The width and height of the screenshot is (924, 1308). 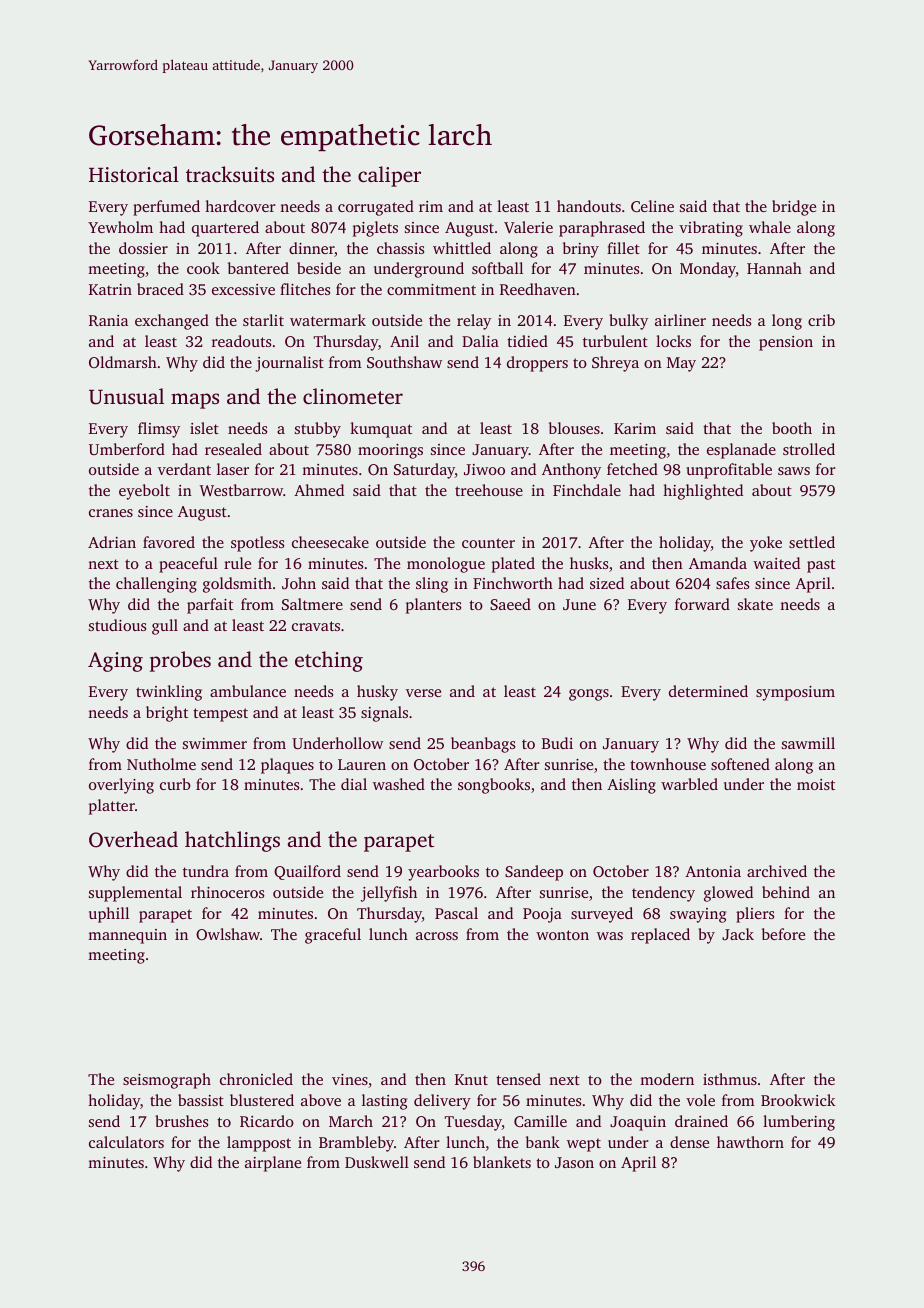 I want to click on crib, so click(x=821, y=320).
